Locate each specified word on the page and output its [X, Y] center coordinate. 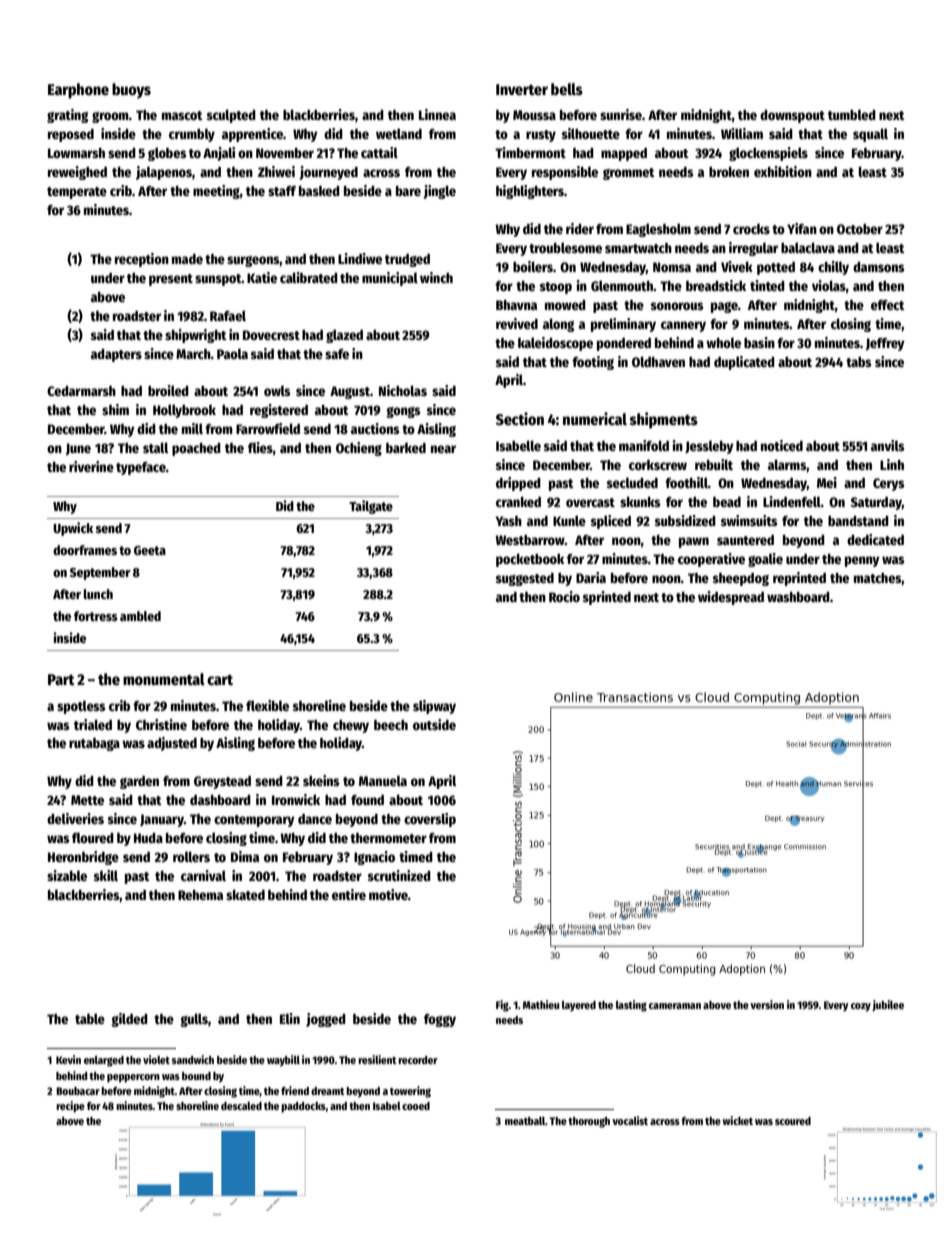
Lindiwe [360, 258]
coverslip [430, 820]
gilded [129, 1020]
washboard [798, 597]
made [187, 259]
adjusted [172, 744]
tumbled [852, 114]
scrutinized [399, 875]
